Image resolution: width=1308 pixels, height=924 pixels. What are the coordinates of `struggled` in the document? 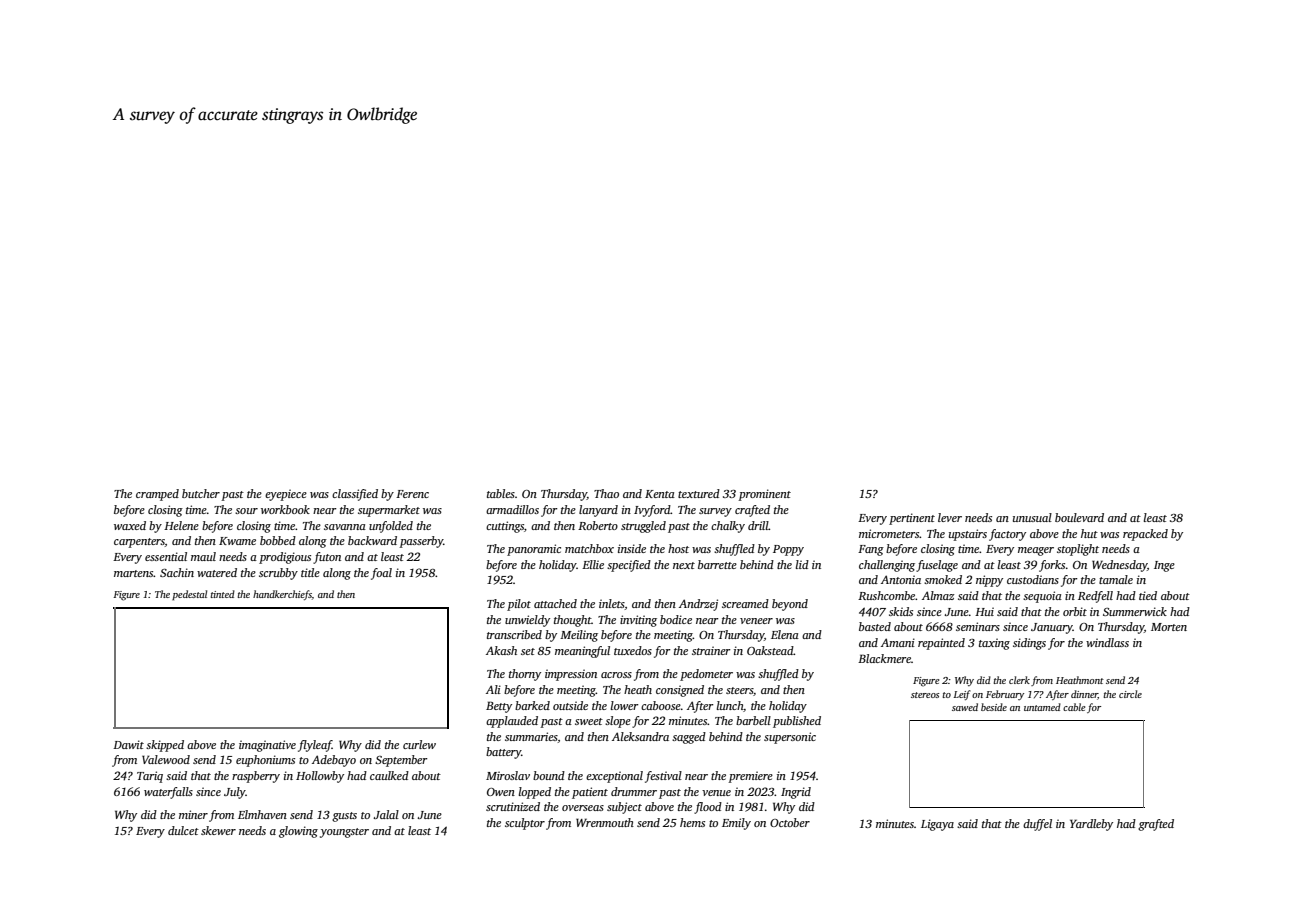 It's located at (643, 527).
